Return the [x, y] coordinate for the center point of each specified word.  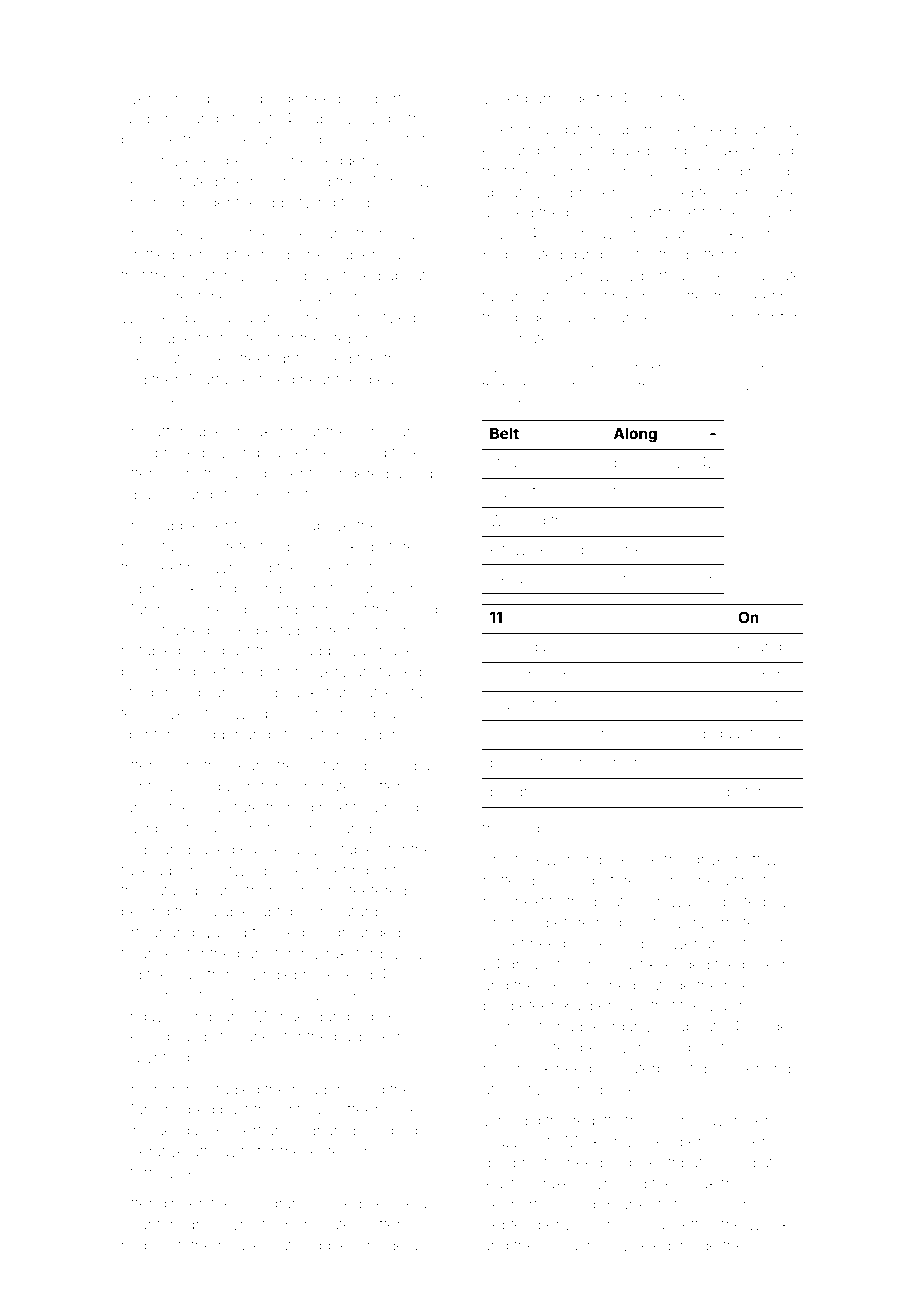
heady [406, 809]
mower [674, 944]
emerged [152, 204]
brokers [768, 964]
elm [495, 150]
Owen [413, 233]
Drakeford [349, 953]
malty [782, 131]
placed [211, 849]
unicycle [150, 402]
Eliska [724, 233]
